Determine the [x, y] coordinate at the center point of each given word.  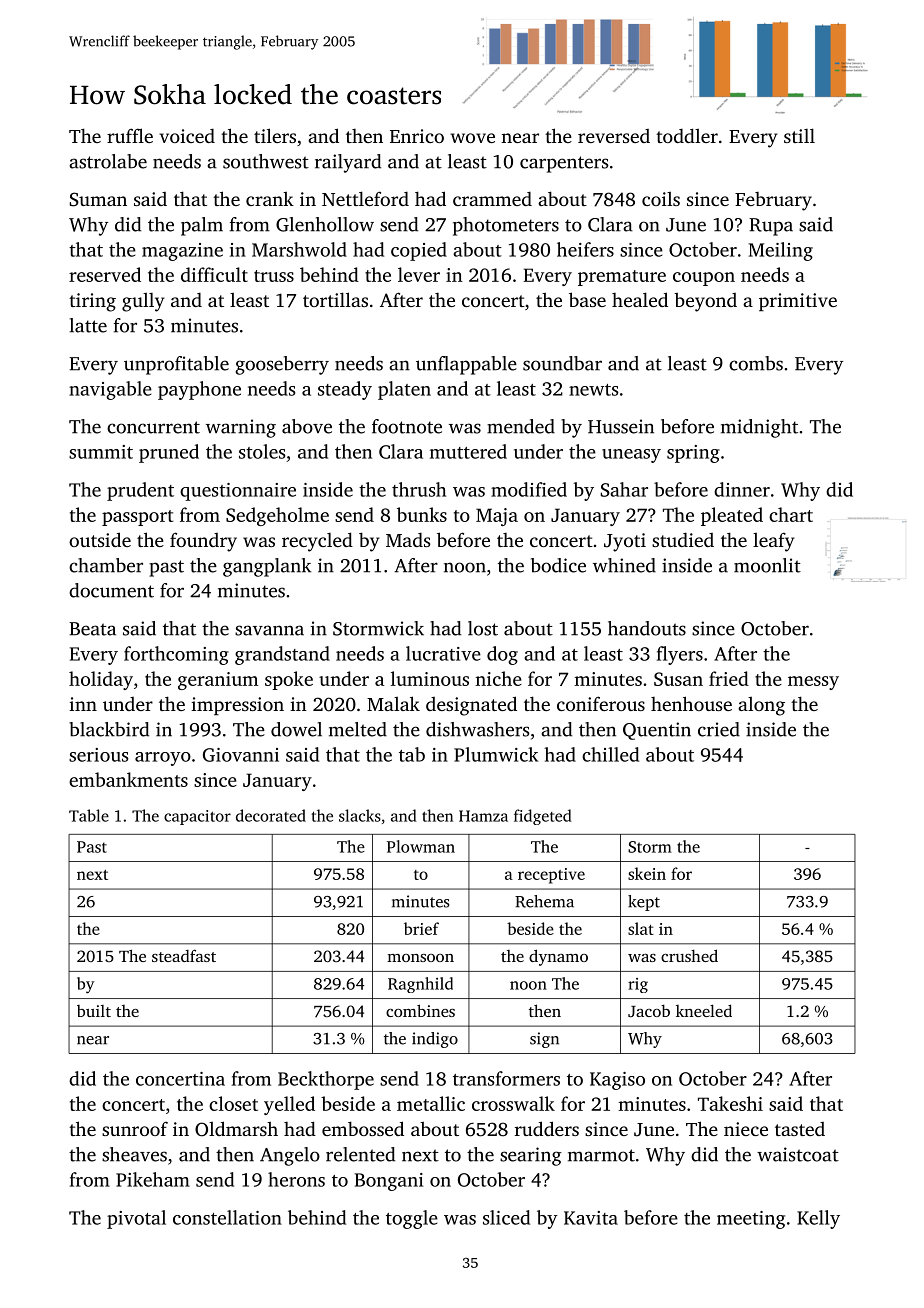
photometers [506, 226]
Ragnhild [420, 985]
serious [99, 755]
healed [640, 299]
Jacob [649, 1011]
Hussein [621, 426]
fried [729, 678]
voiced [187, 136]
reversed [614, 136]
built [94, 1011]
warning [241, 428]
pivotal [136, 1219]
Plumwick [496, 754]
